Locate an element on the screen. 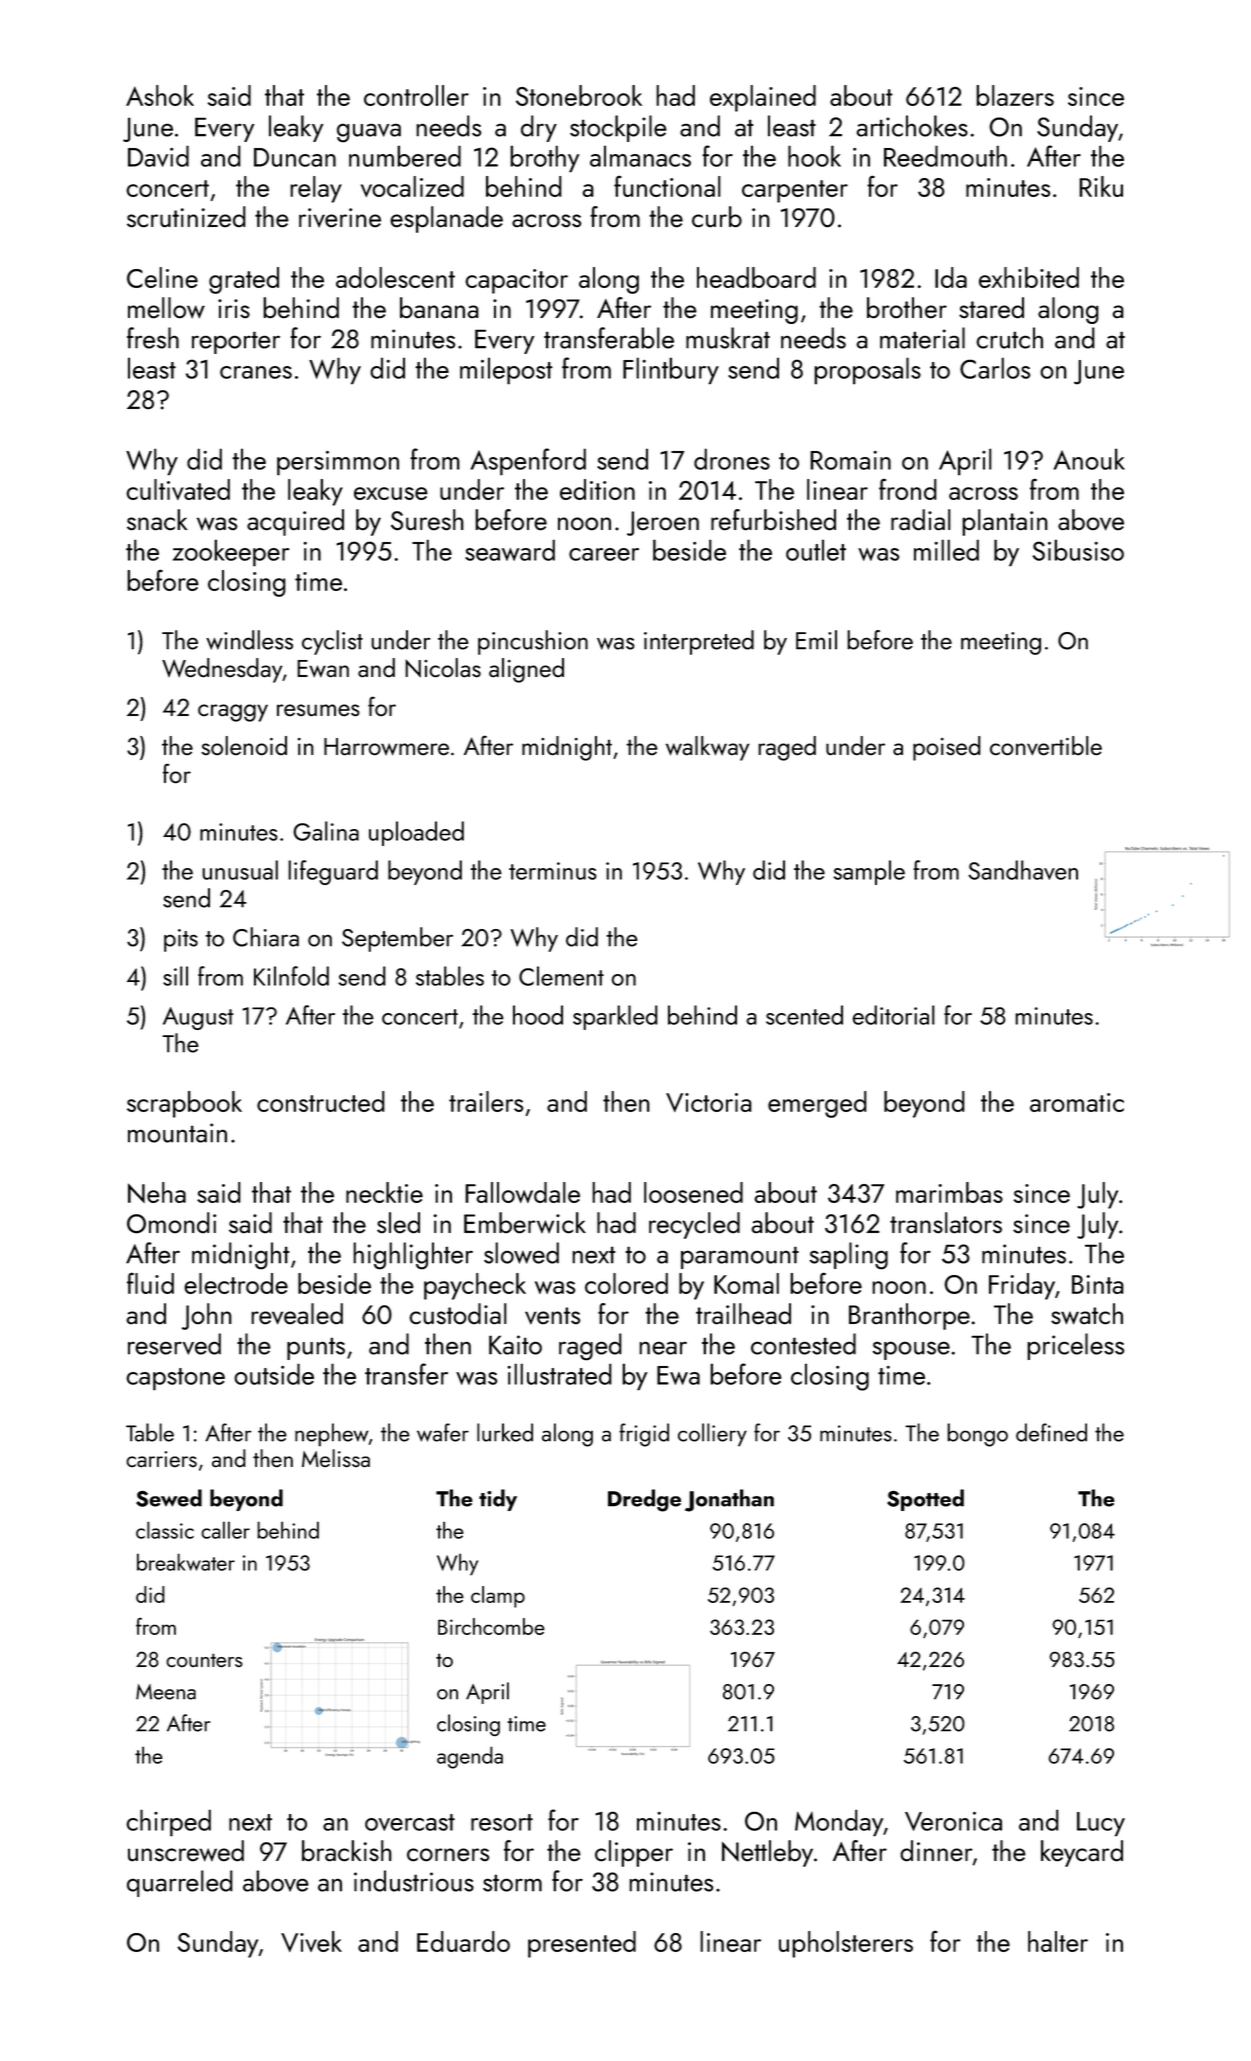 Image resolution: width=1251 pixels, height=2061 pixels. poised is located at coordinates (947, 748).
